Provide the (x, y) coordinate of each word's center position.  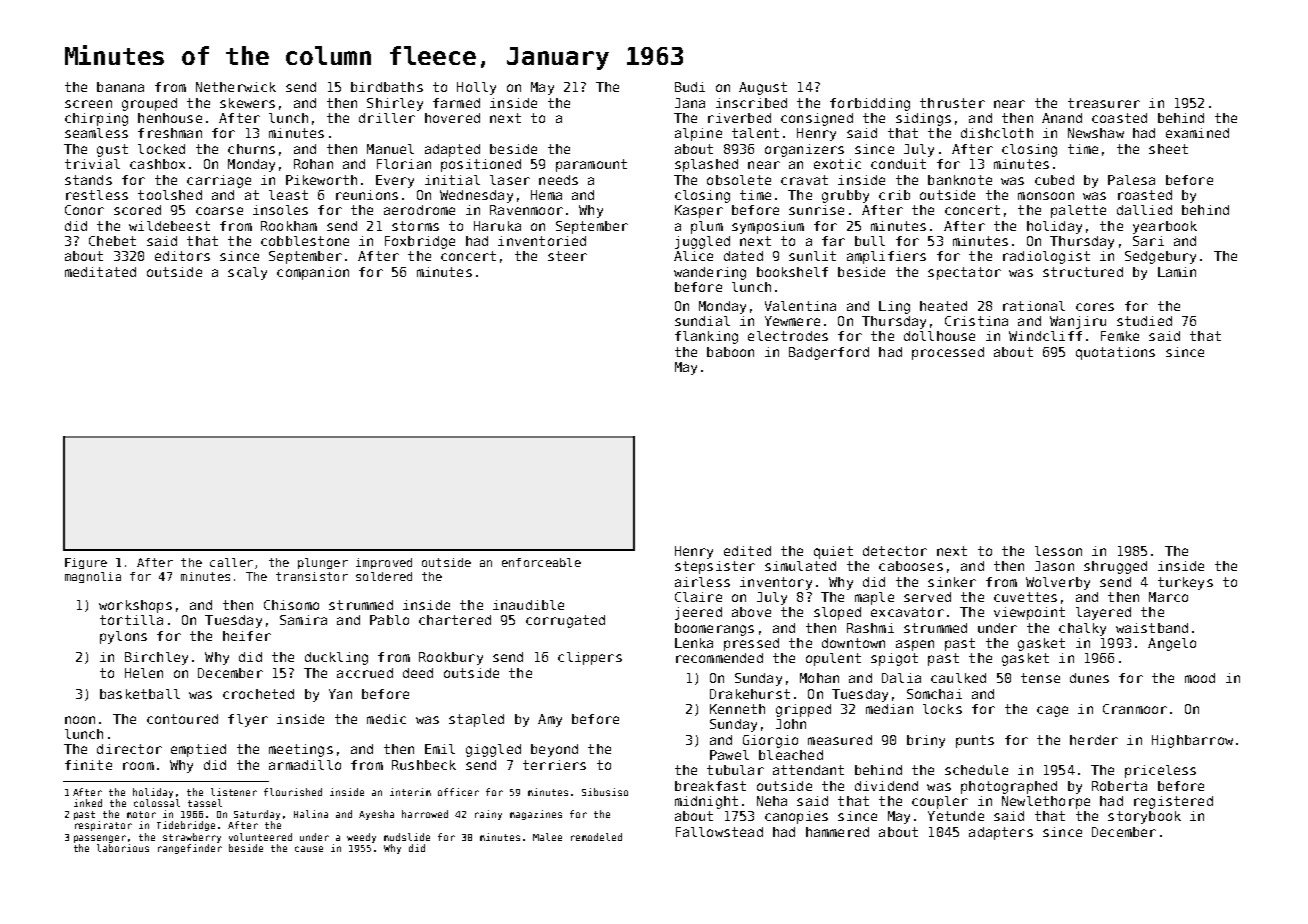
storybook (1144, 817)
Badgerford (829, 353)
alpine (698, 134)
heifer (247, 636)
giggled (493, 750)
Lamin (1177, 272)
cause (309, 849)
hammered (837, 832)
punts (975, 741)
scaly (247, 273)
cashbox (157, 164)
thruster (952, 103)
